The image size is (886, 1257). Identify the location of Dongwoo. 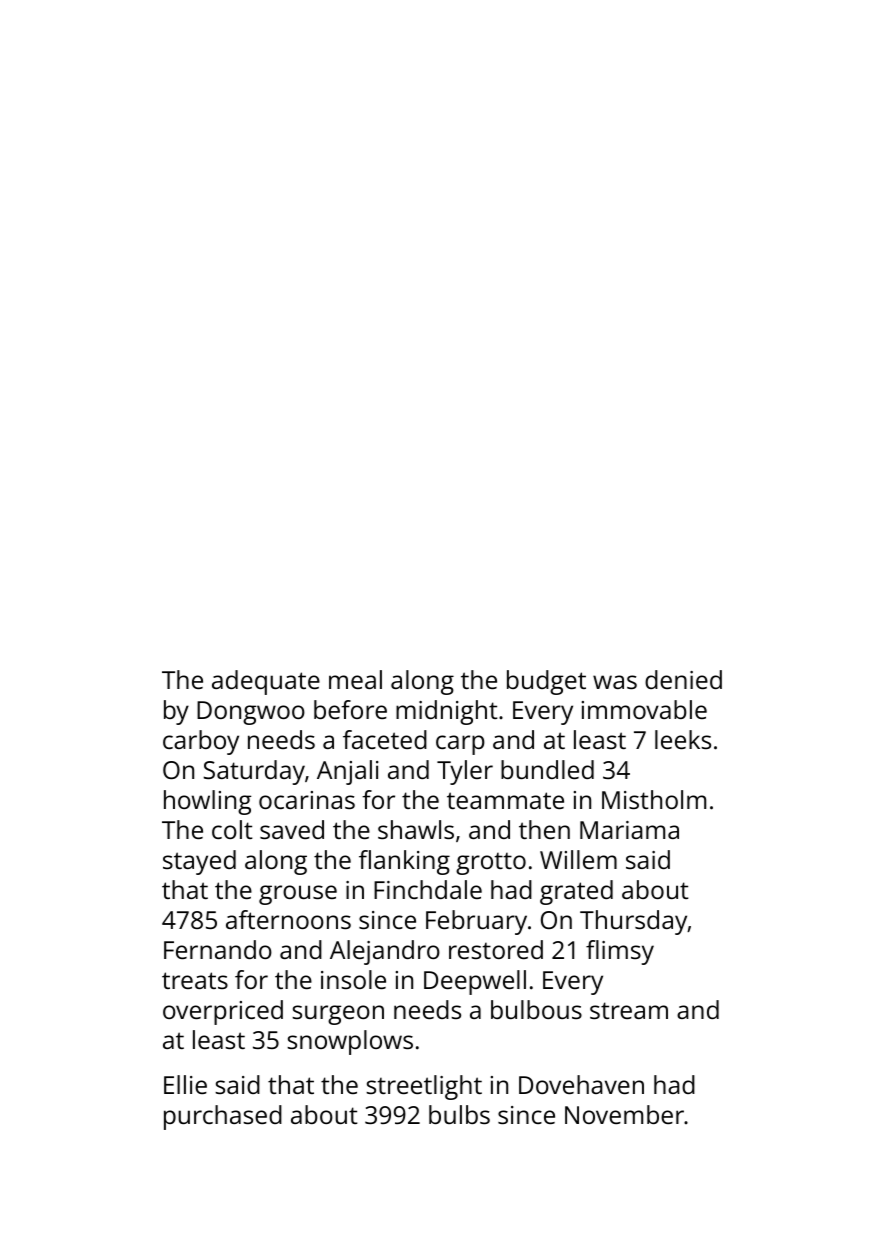
(251, 713).
